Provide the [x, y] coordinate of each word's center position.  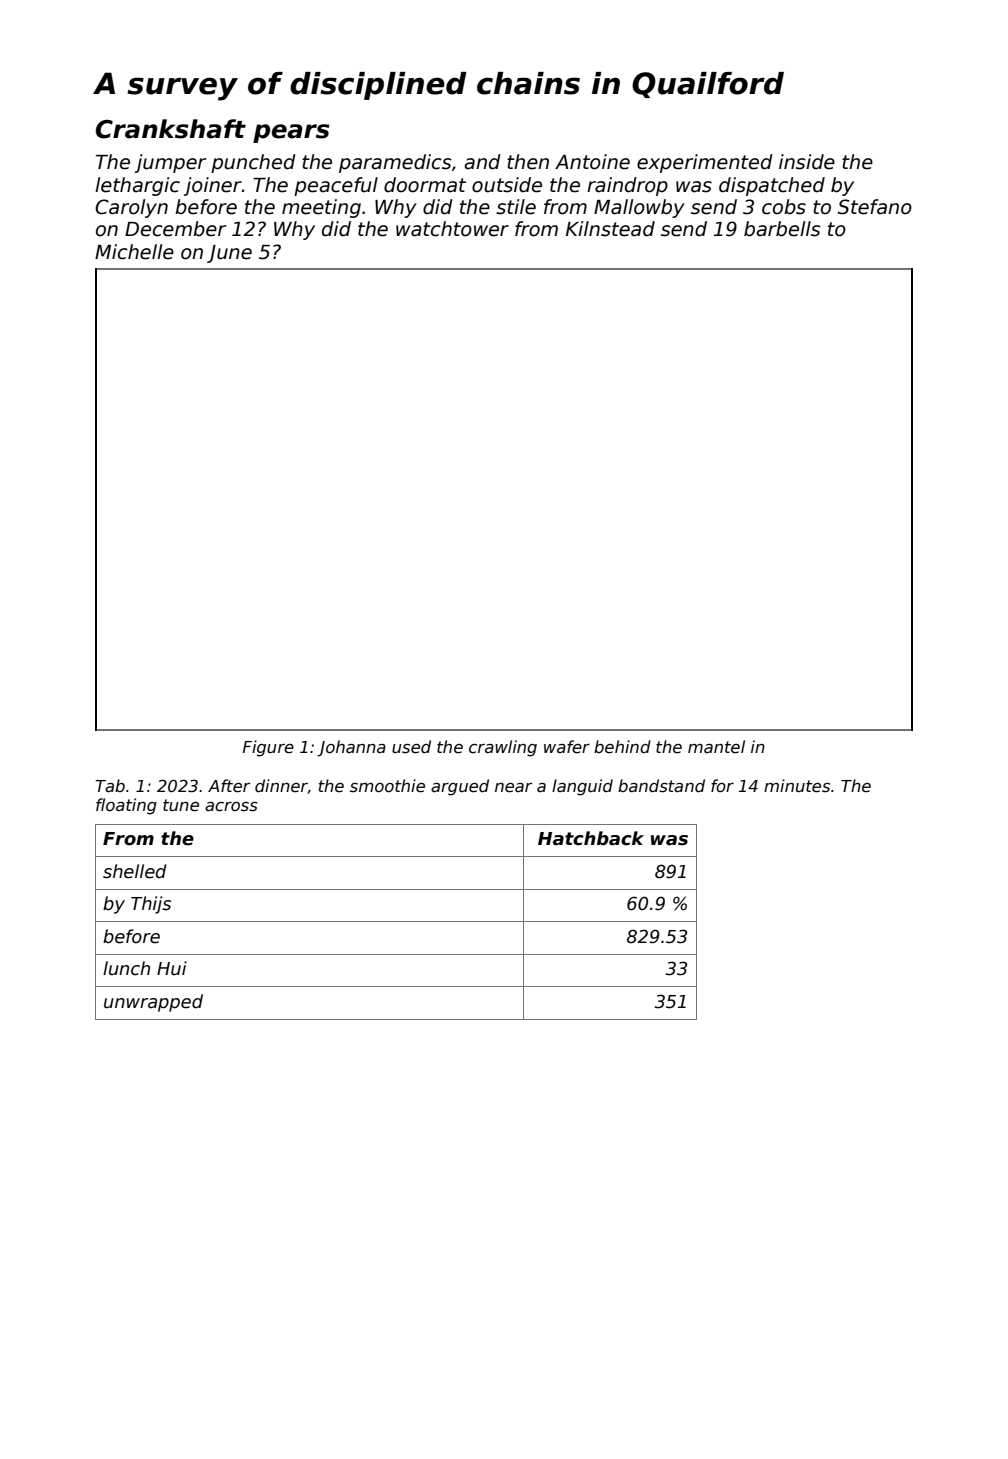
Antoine [592, 162]
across [231, 807]
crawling [503, 748]
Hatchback [591, 838]
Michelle [134, 252]
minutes [797, 786]
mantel [716, 746]
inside [807, 162]
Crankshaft [171, 129]
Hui [172, 968]
